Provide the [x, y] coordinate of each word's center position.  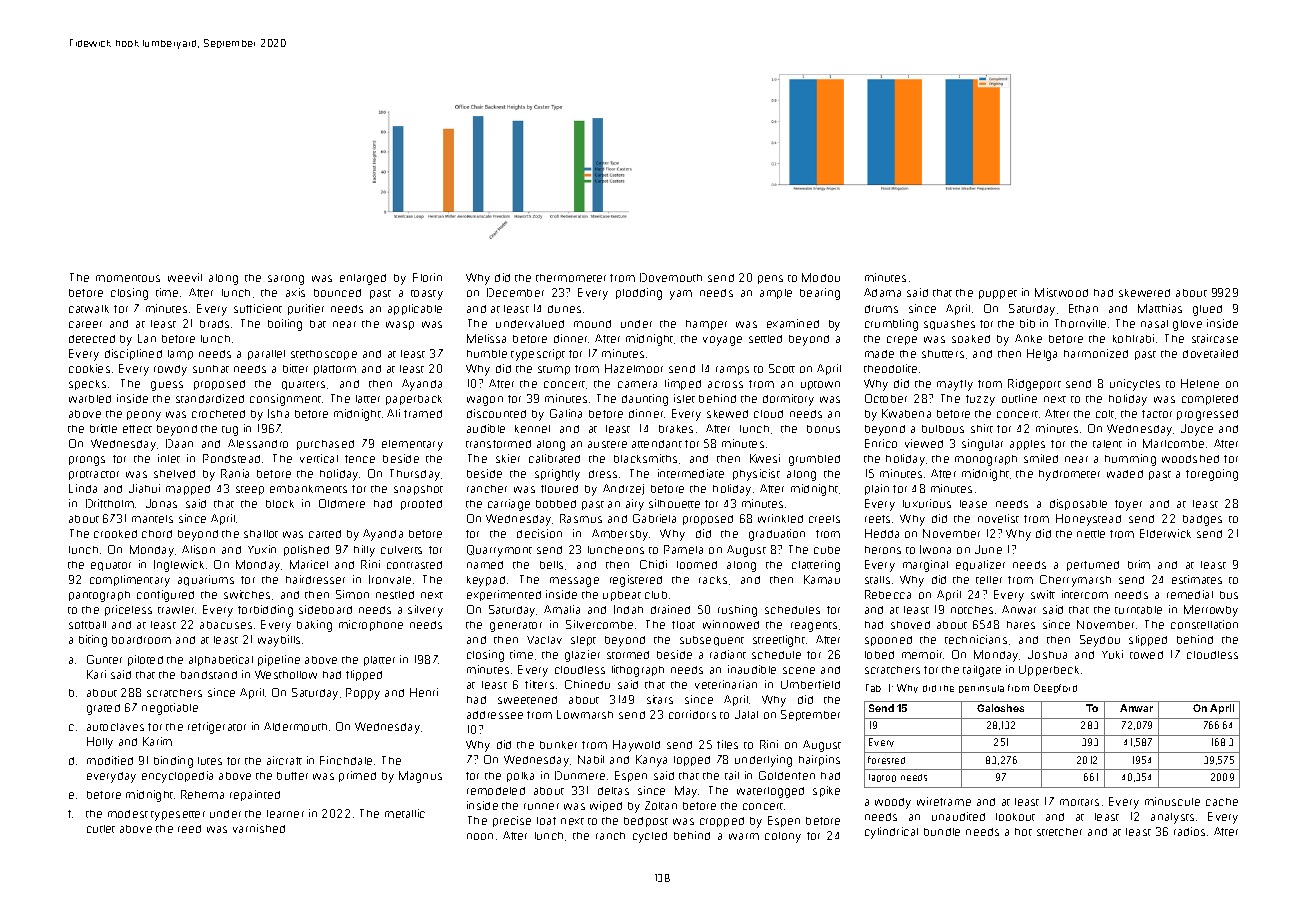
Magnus [420, 777]
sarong [286, 280]
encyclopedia [177, 777]
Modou [821, 277]
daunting [645, 400]
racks [713, 580]
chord [157, 534]
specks [87, 385]
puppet [998, 294]
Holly [100, 743]
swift [1043, 594]
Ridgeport [1034, 385]
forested [886, 760]
